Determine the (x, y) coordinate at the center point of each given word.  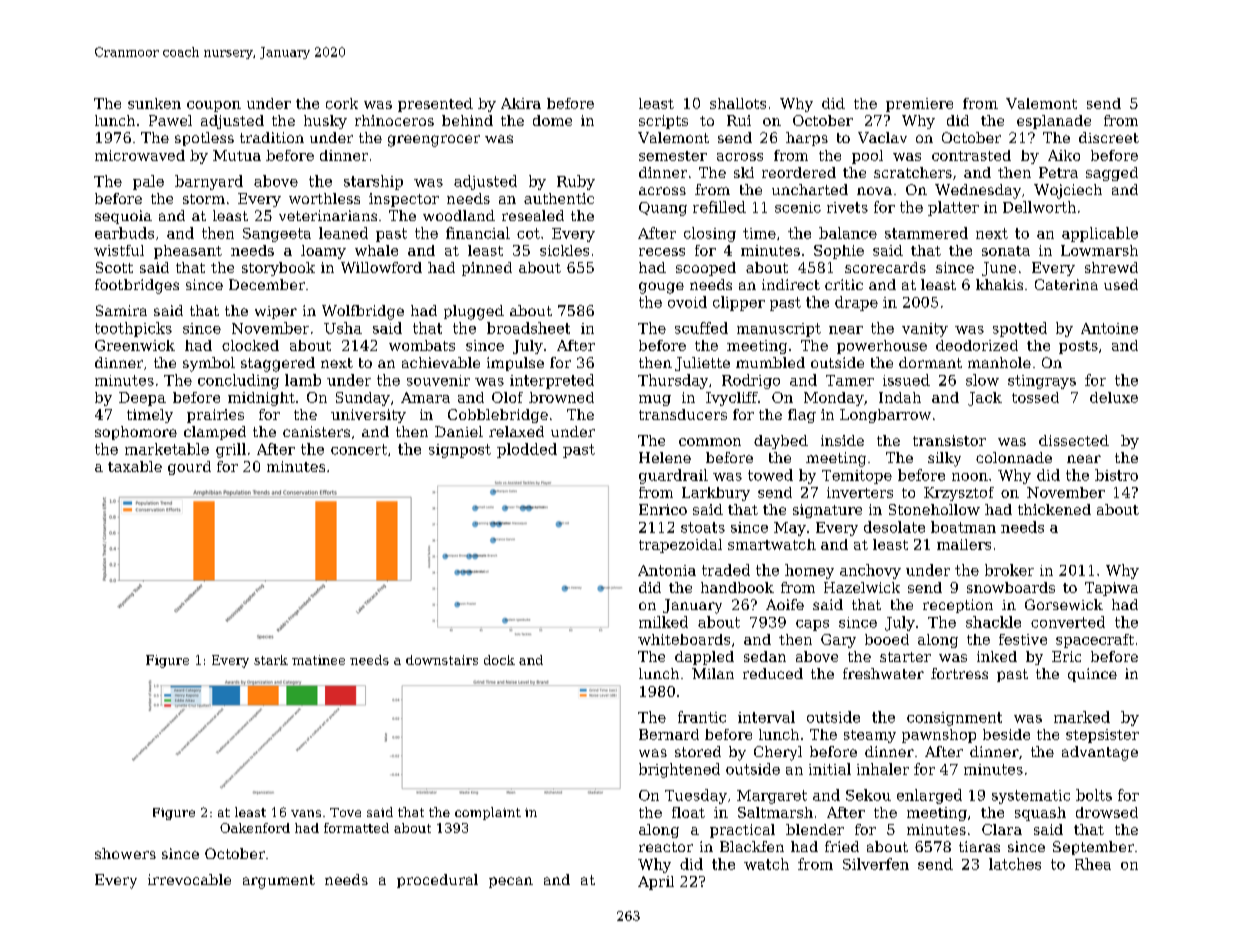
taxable (135, 466)
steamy (870, 736)
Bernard (669, 734)
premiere (919, 105)
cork (342, 103)
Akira (521, 103)
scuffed (701, 328)
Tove (345, 812)
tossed (1035, 397)
